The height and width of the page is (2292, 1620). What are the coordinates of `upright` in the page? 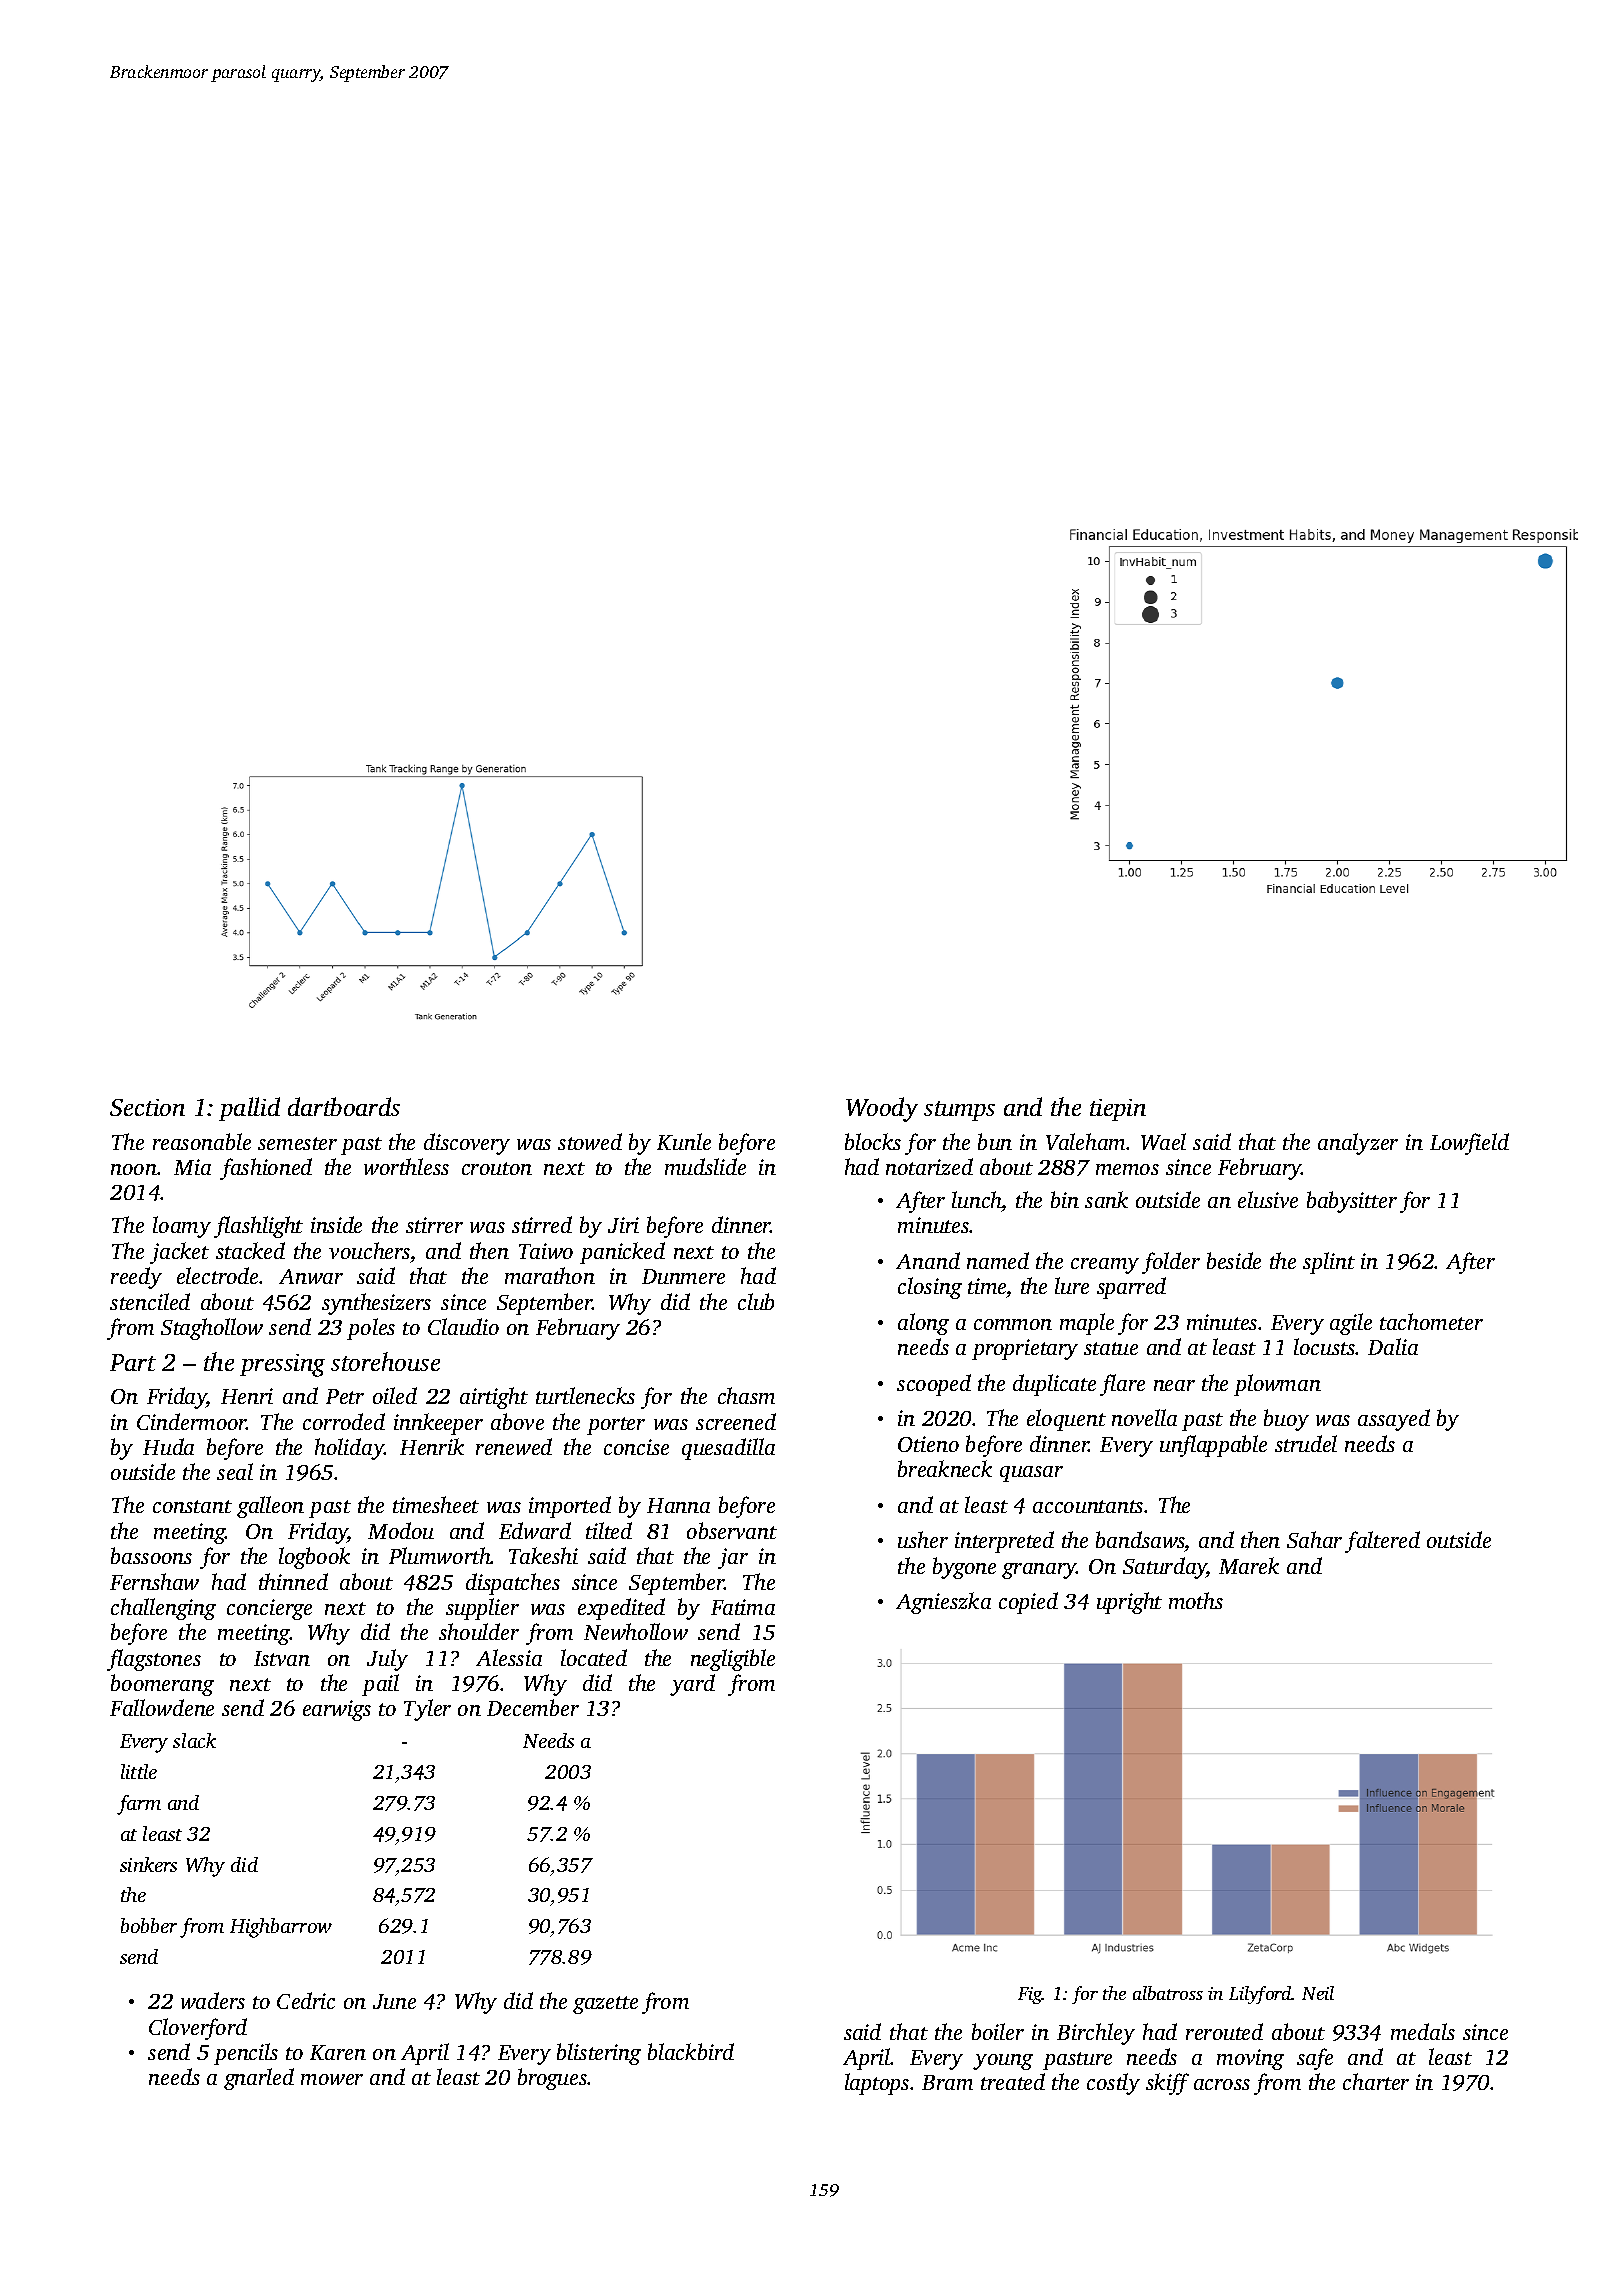 It's located at (1129, 1603).
